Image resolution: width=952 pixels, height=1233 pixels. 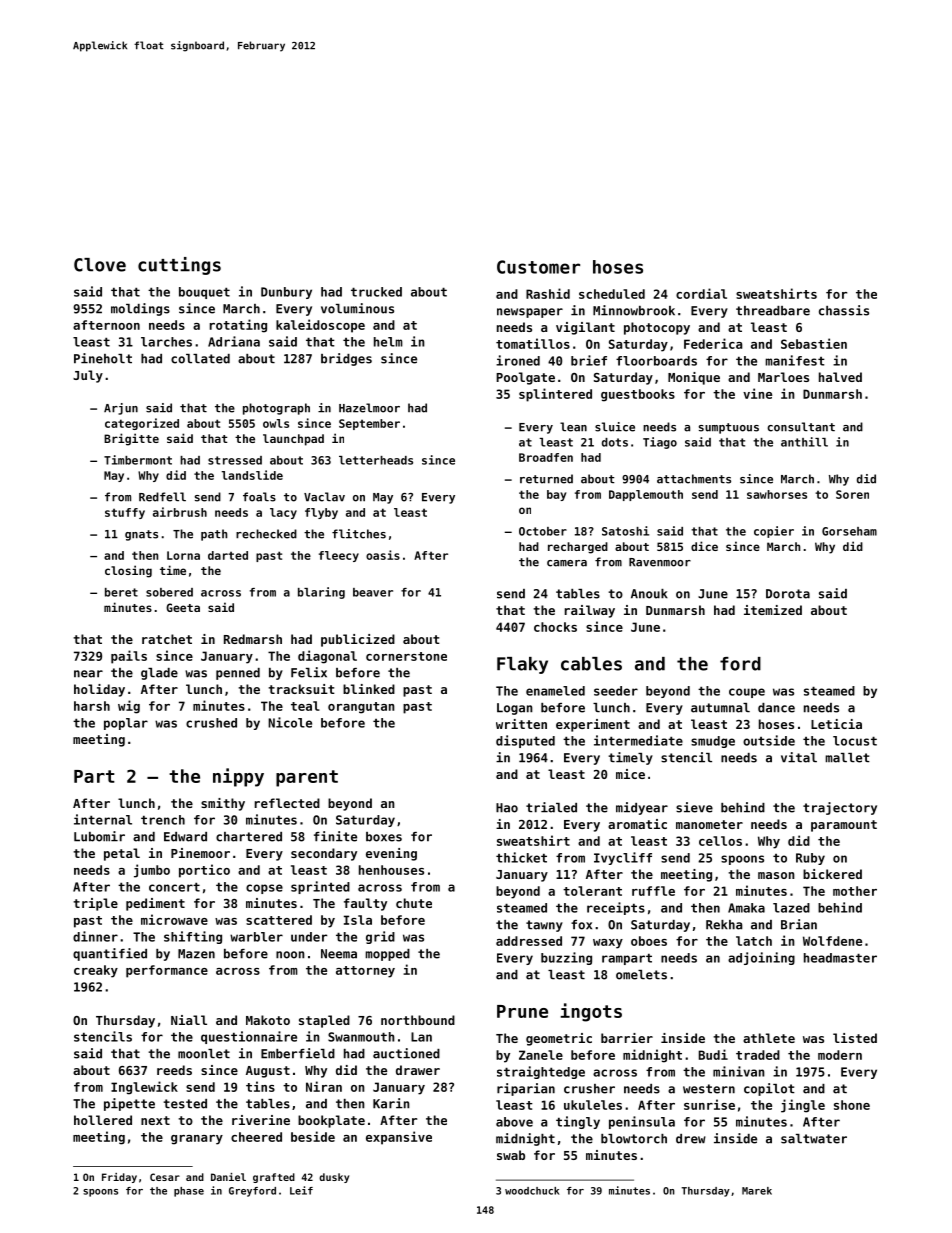 What do you see at coordinates (100, 265) in the document?
I see `Clove` at bounding box center [100, 265].
